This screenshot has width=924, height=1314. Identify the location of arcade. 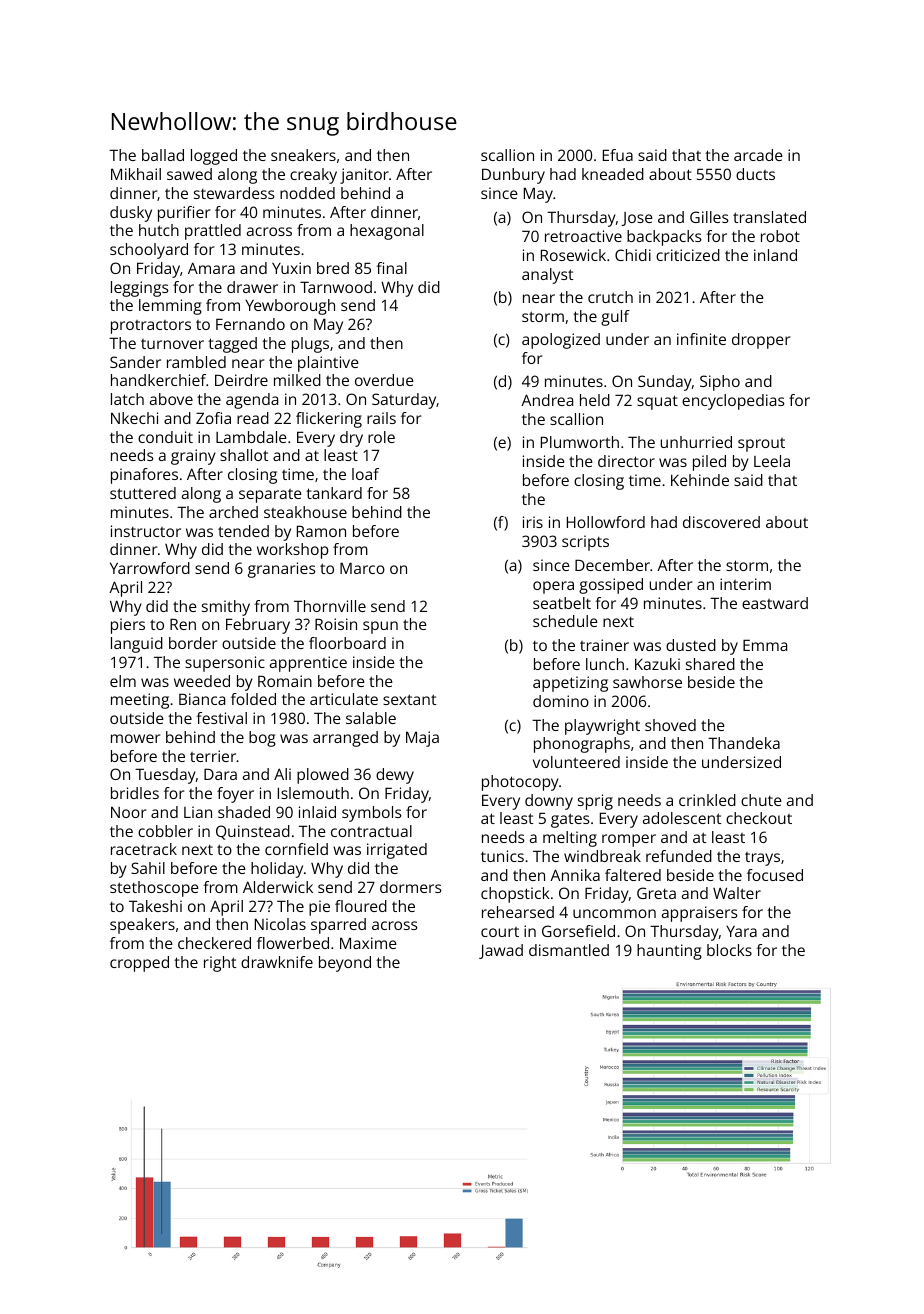
(758, 155).
